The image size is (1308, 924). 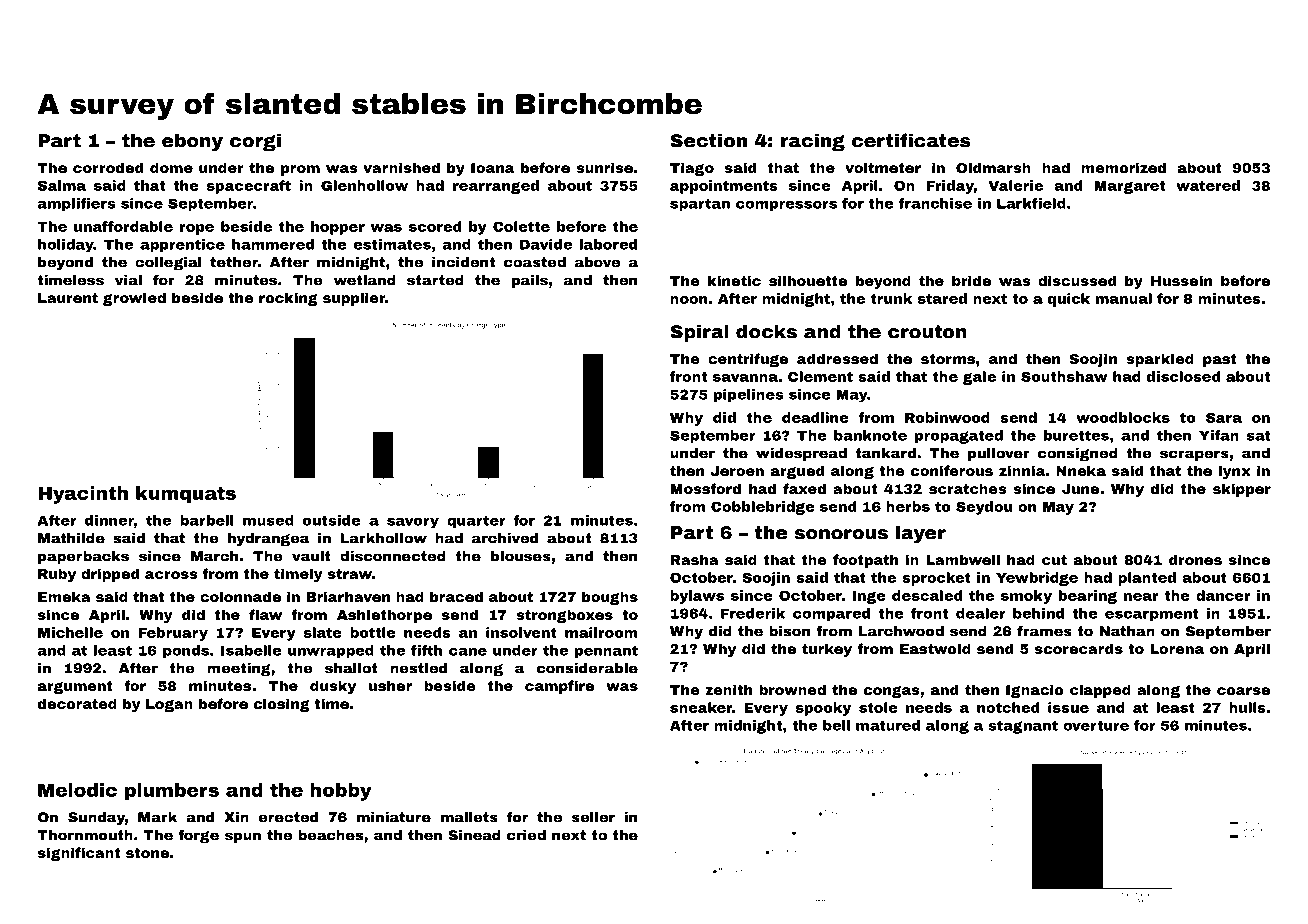 I want to click on Mossford, so click(x=705, y=488).
